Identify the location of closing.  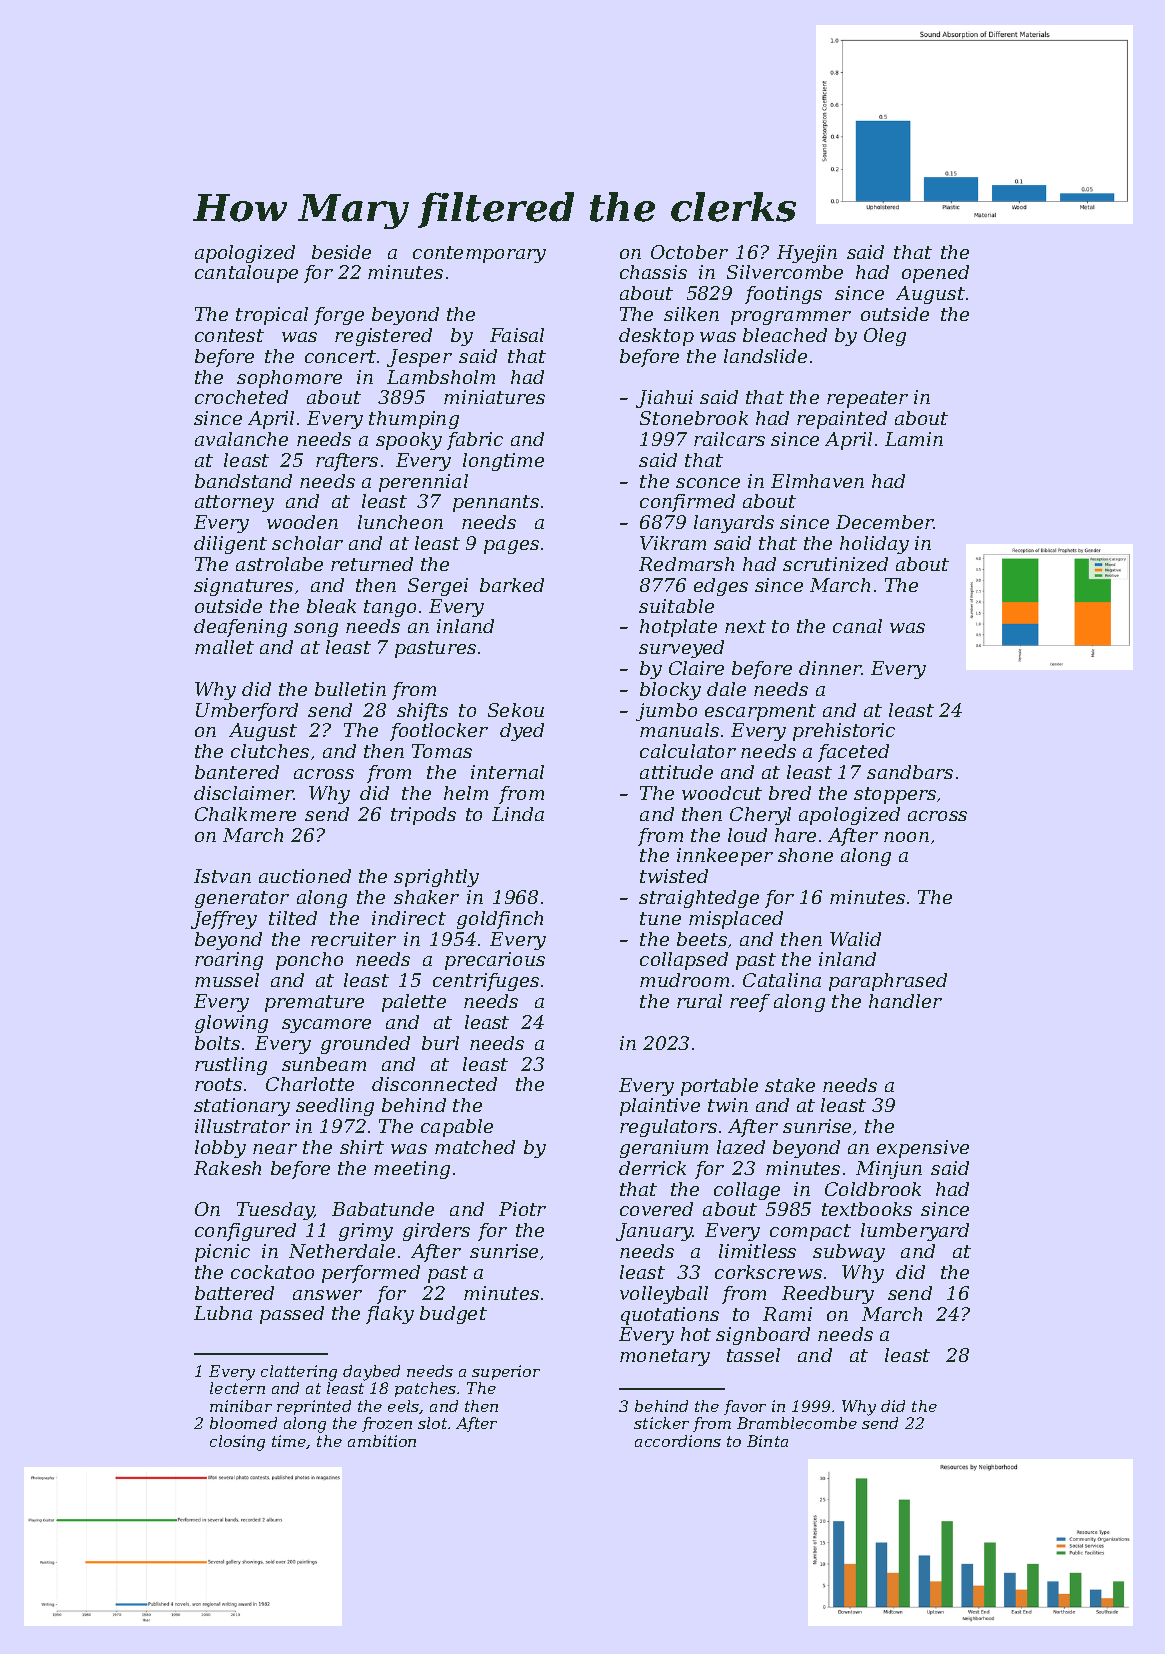
(237, 1443).
